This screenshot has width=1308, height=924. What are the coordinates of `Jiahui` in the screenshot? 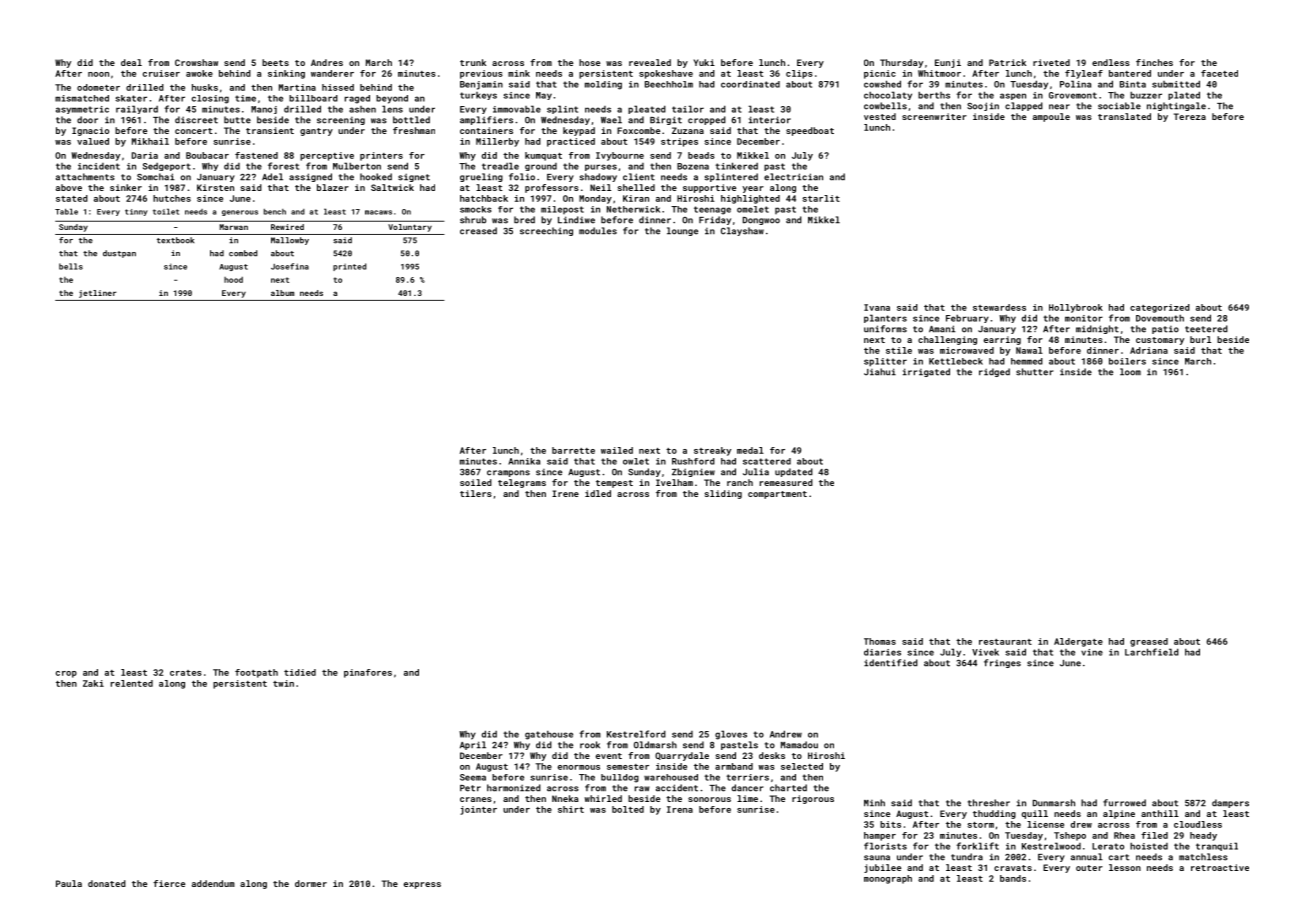 It's located at (880, 372).
